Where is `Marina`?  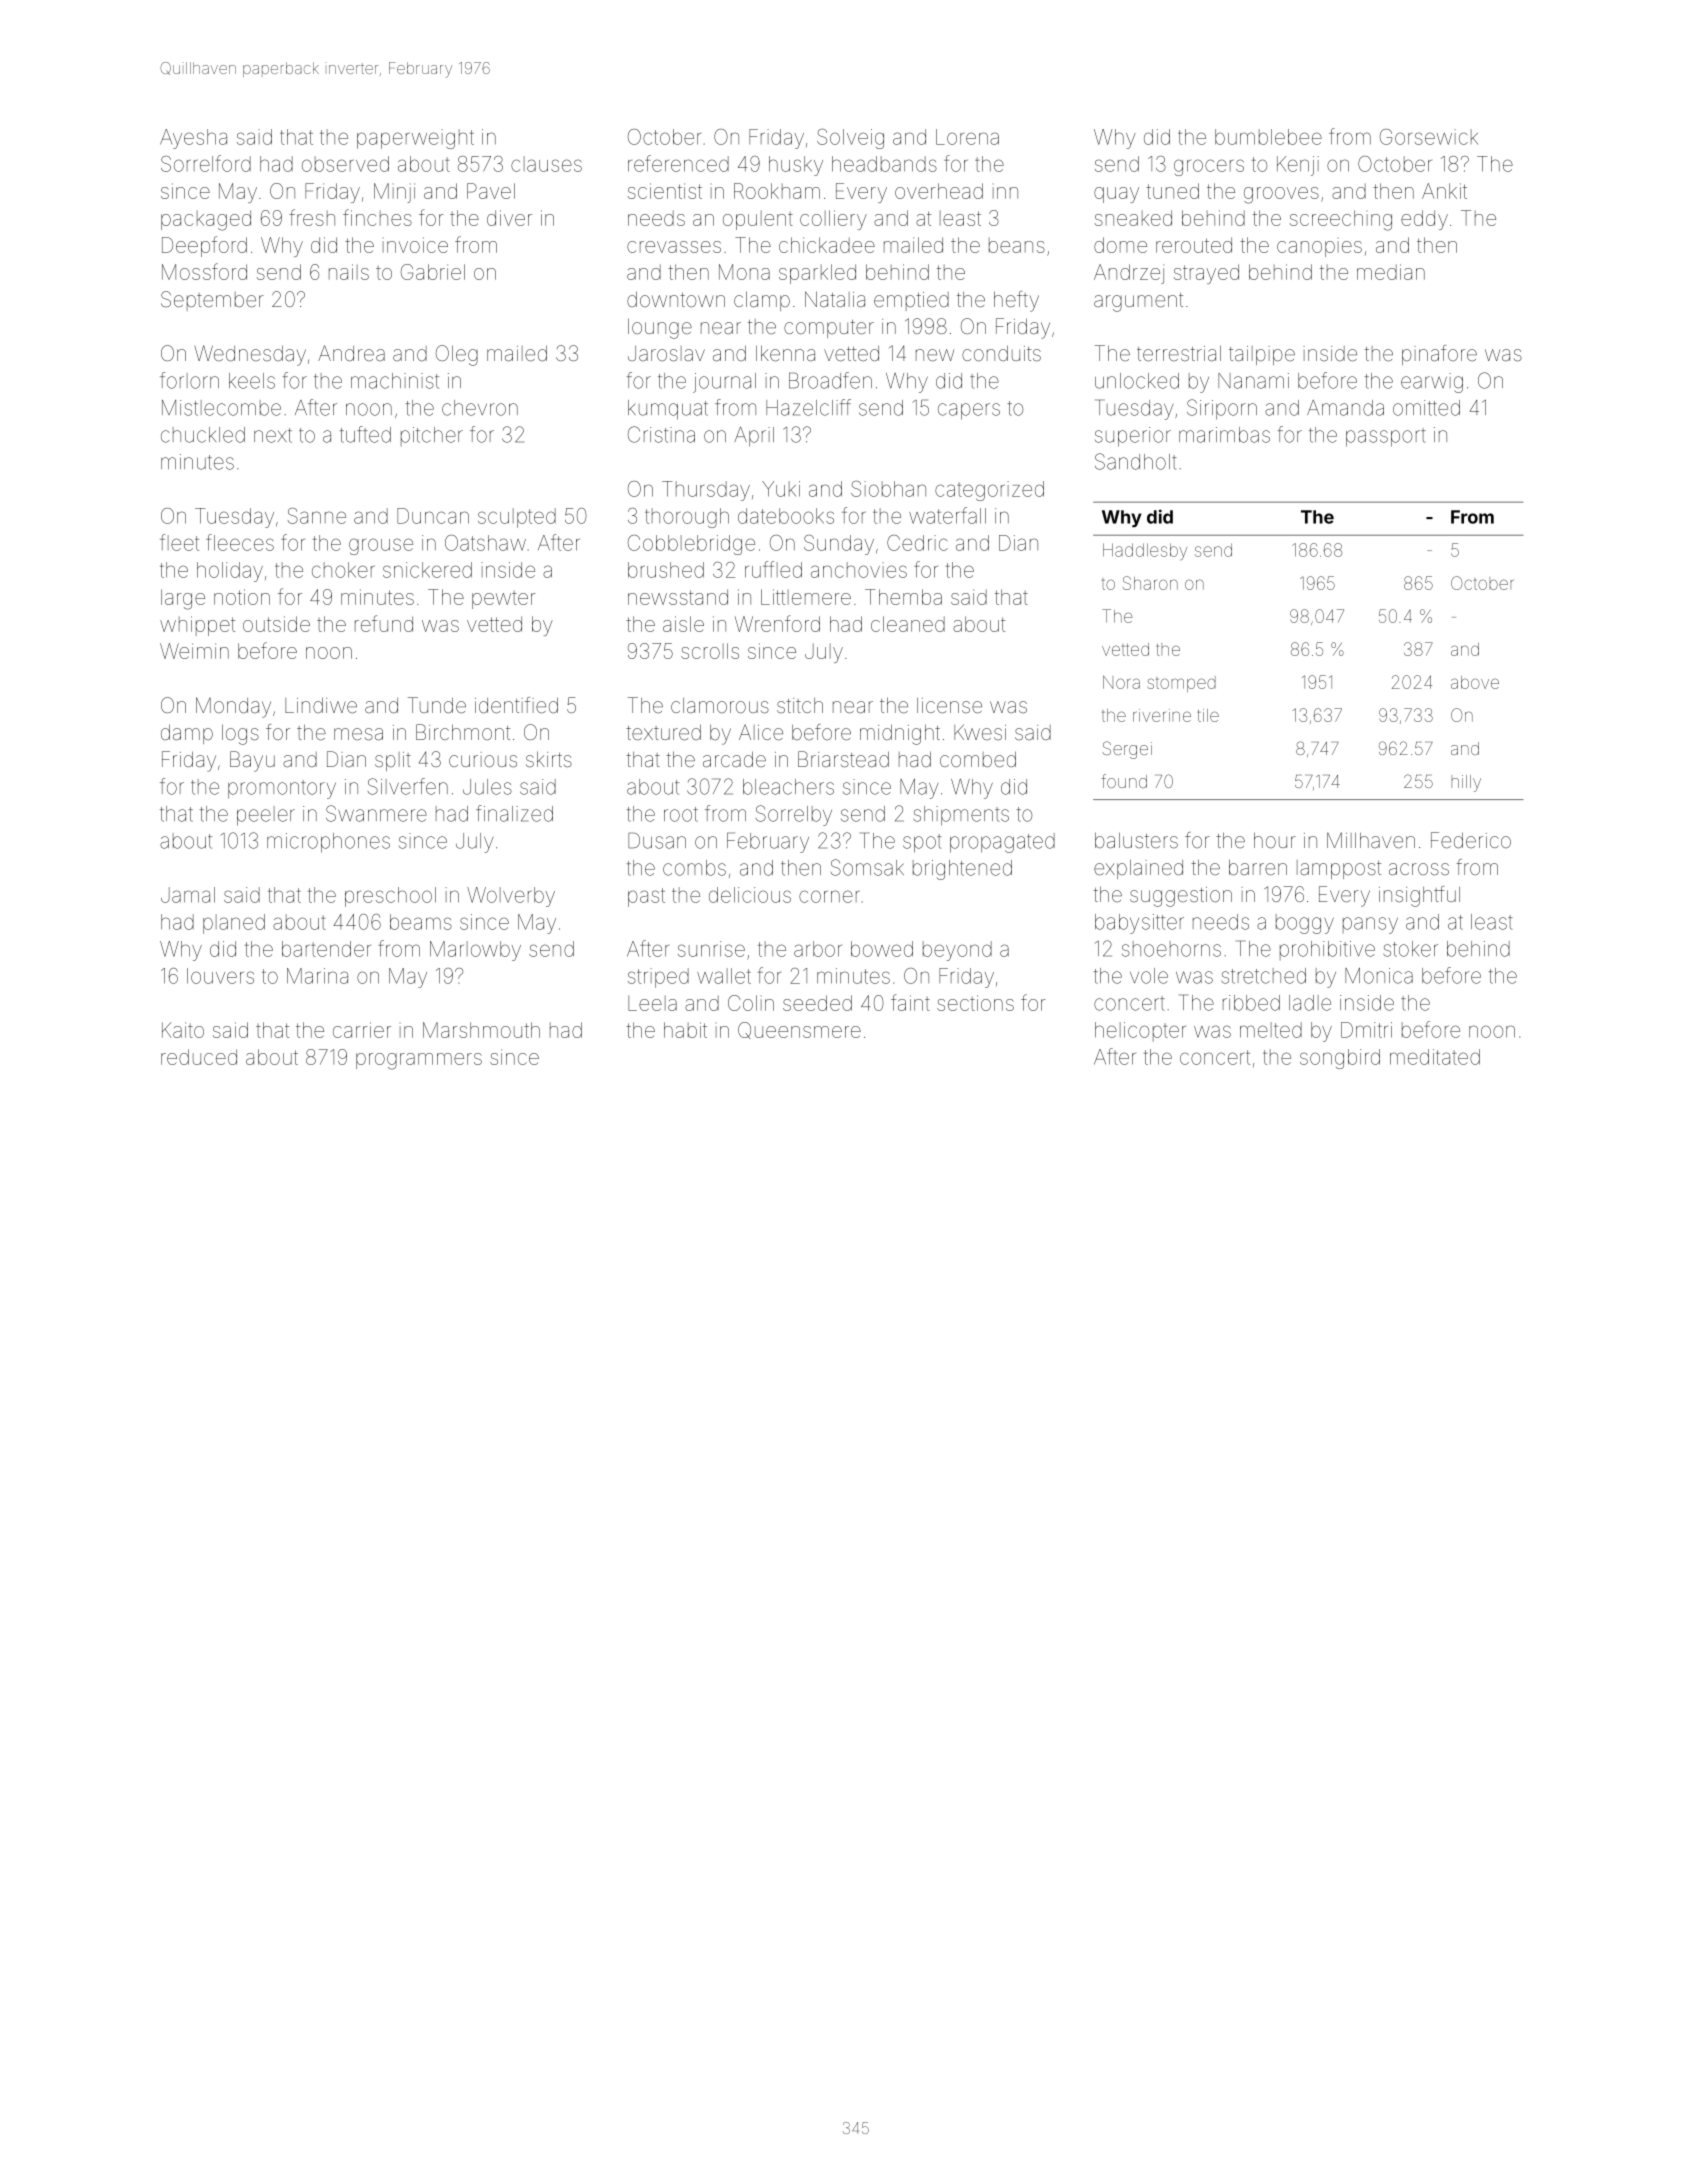
Marina is located at coordinates (317, 976).
